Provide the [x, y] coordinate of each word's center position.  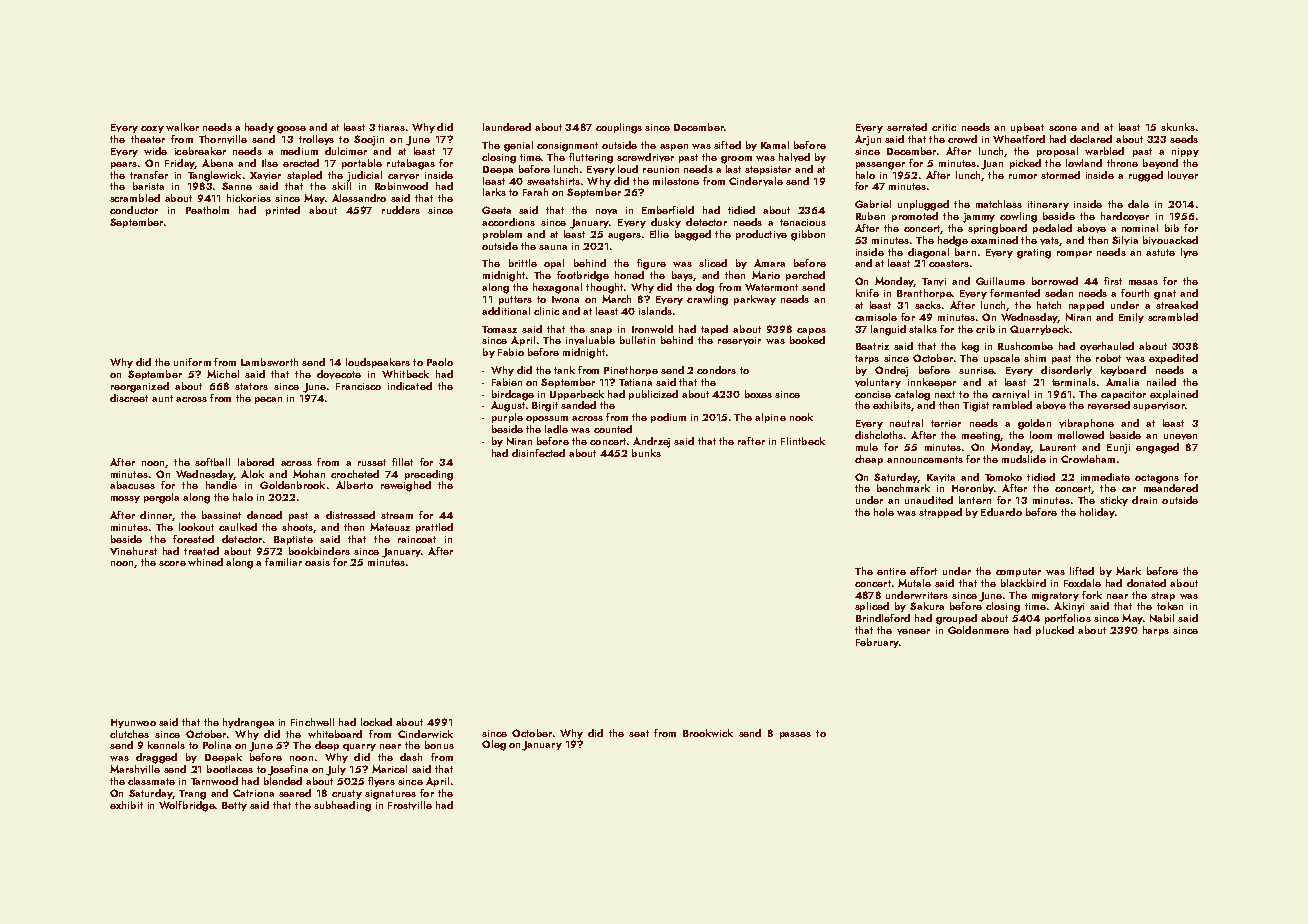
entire [891, 571]
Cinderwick [425, 734]
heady [259, 128]
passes [795, 735]
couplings [619, 128]
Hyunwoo [133, 723]
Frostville [410, 805]
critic [944, 127]
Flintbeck [803, 441]
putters [515, 300]
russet [372, 462]
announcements [925, 459]
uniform [192, 362]
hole [884, 512]
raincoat [417, 539]
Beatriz [872, 346]
